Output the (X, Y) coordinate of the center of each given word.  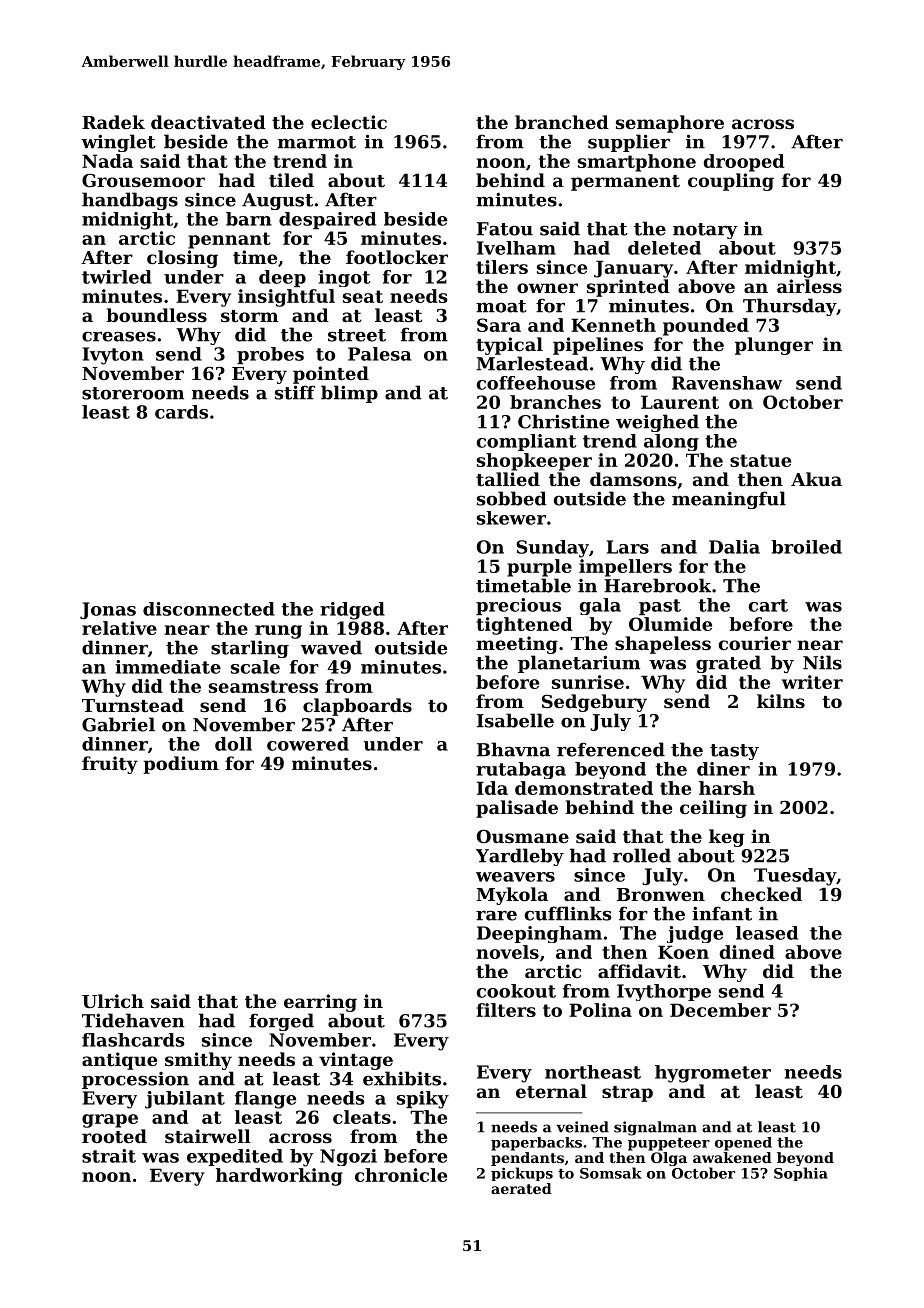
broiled (806, 547)
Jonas (108, 610)
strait (109, 1156)
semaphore (670, 124)
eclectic (349, 122)
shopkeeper (534, 462)
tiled (291, 180)
